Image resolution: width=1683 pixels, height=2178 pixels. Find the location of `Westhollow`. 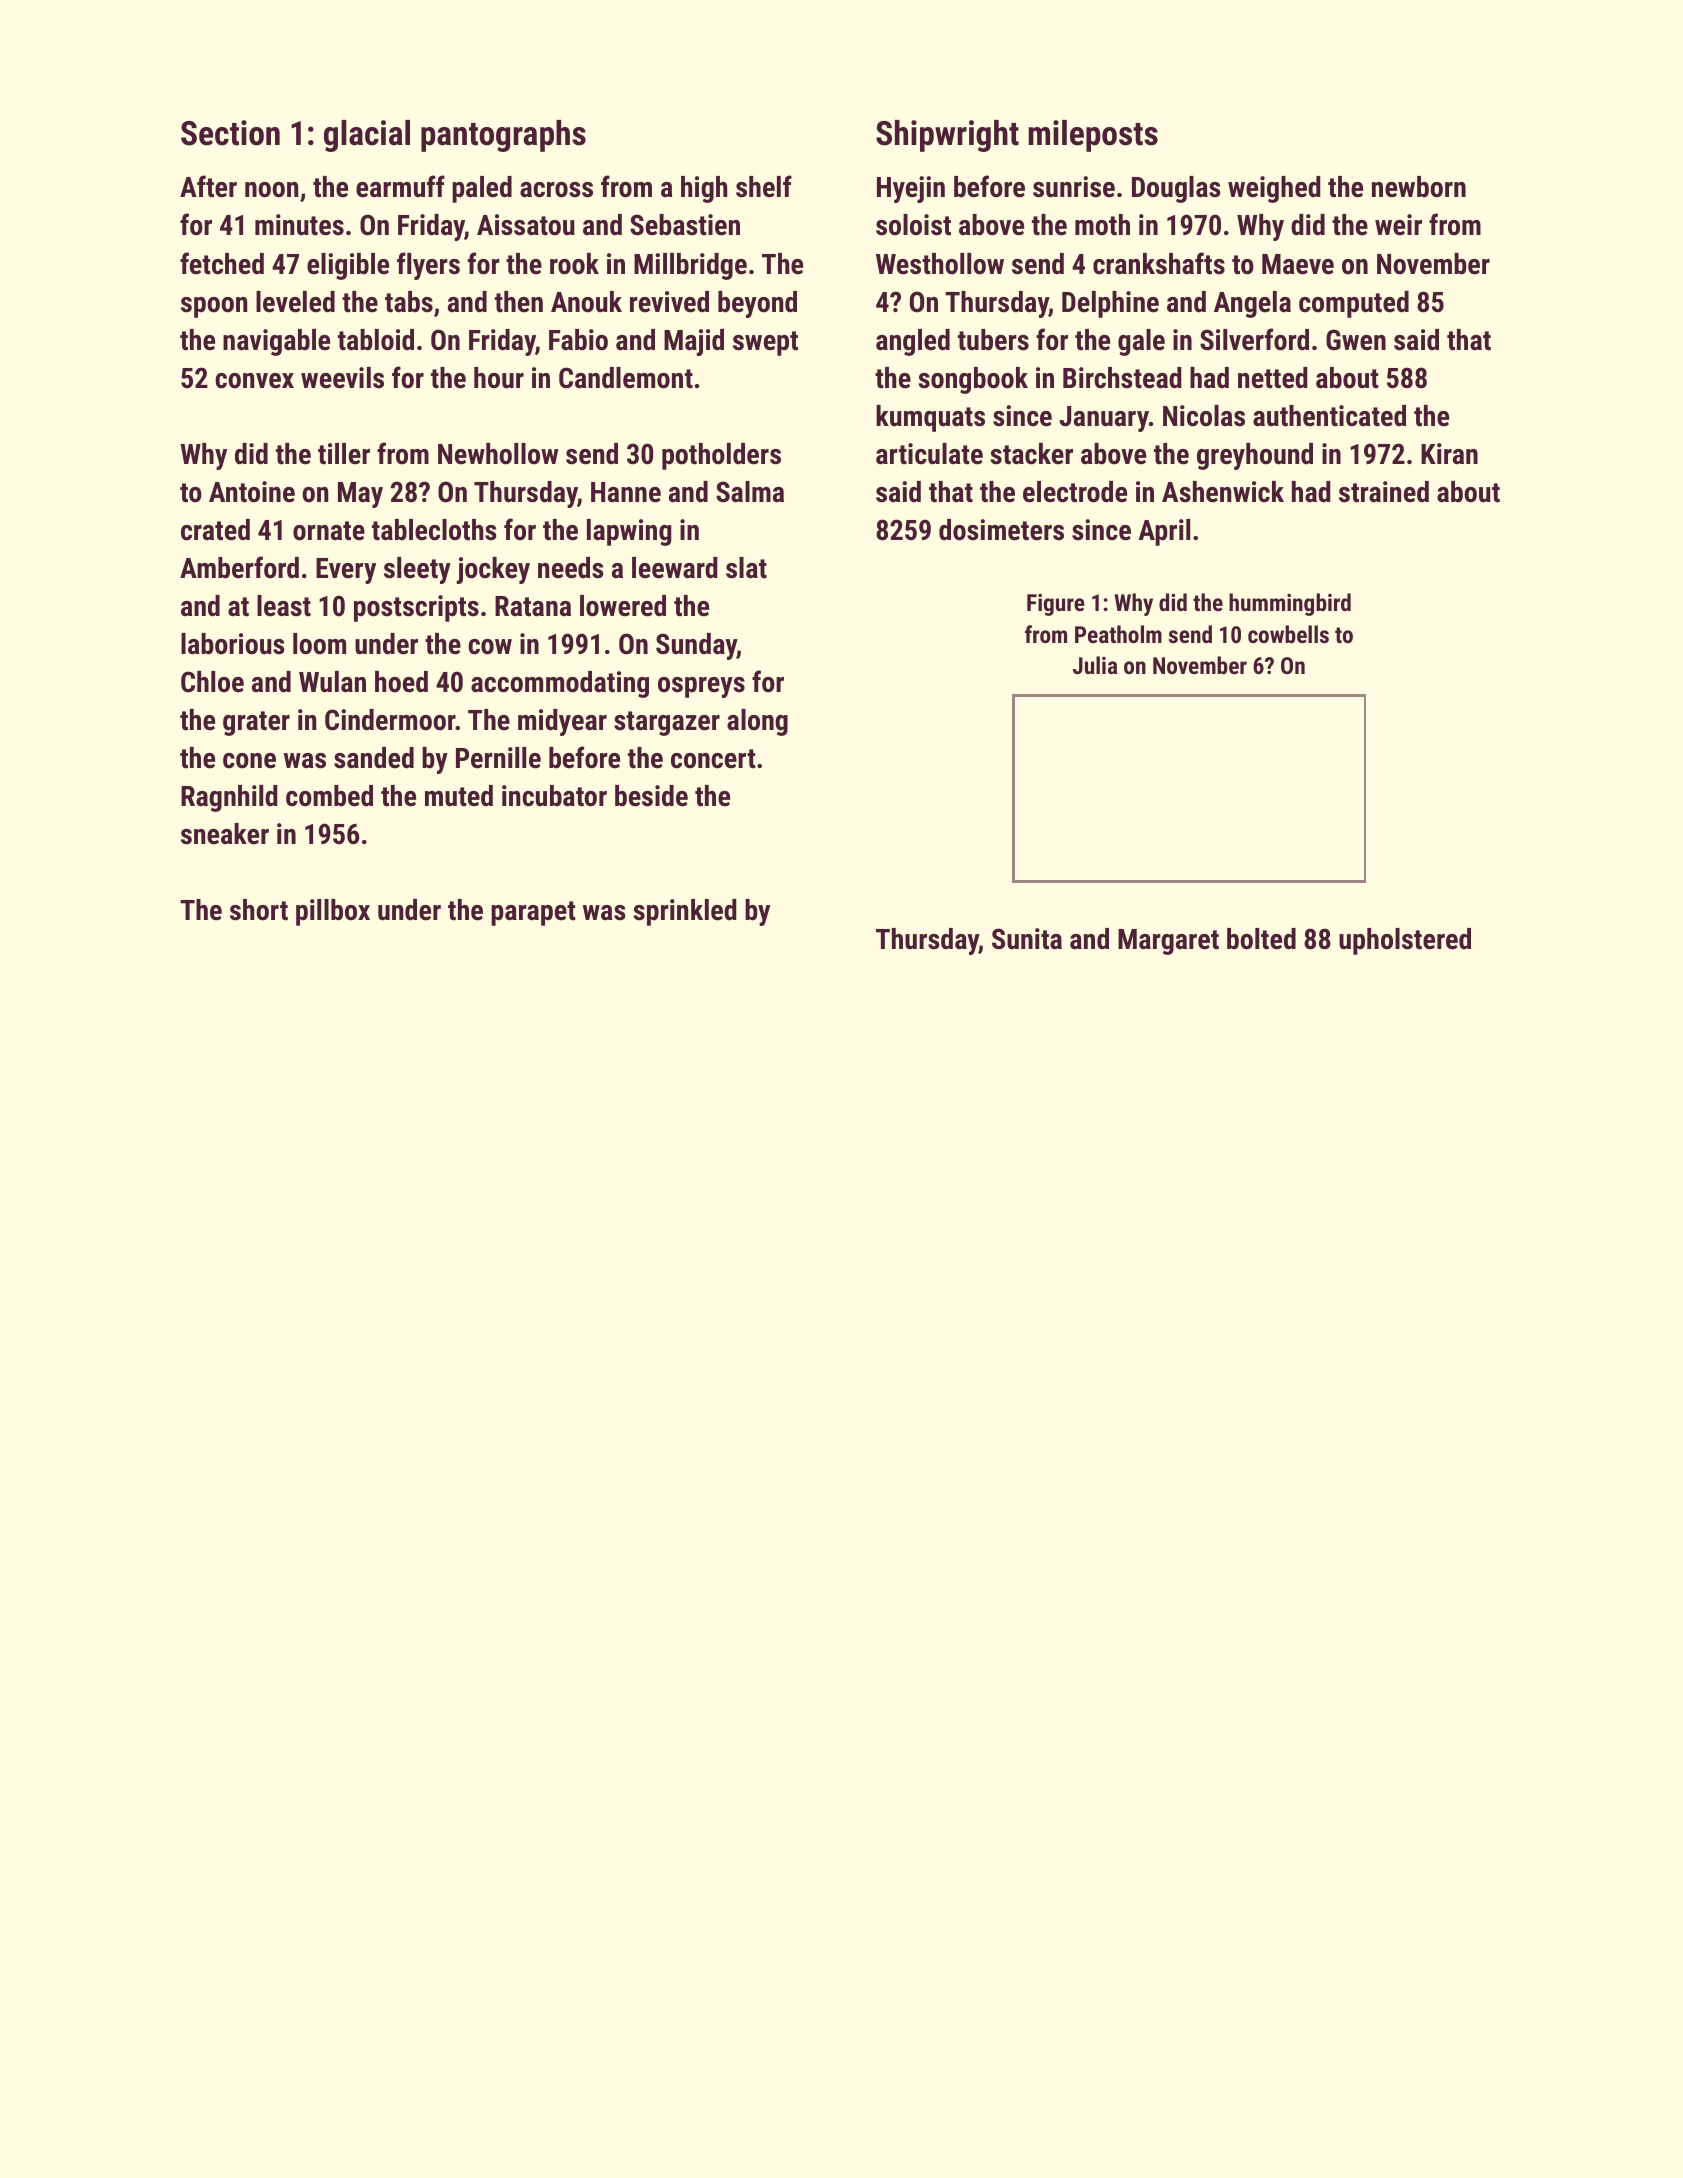

Westhollow is located at coordinates (940, 264).
